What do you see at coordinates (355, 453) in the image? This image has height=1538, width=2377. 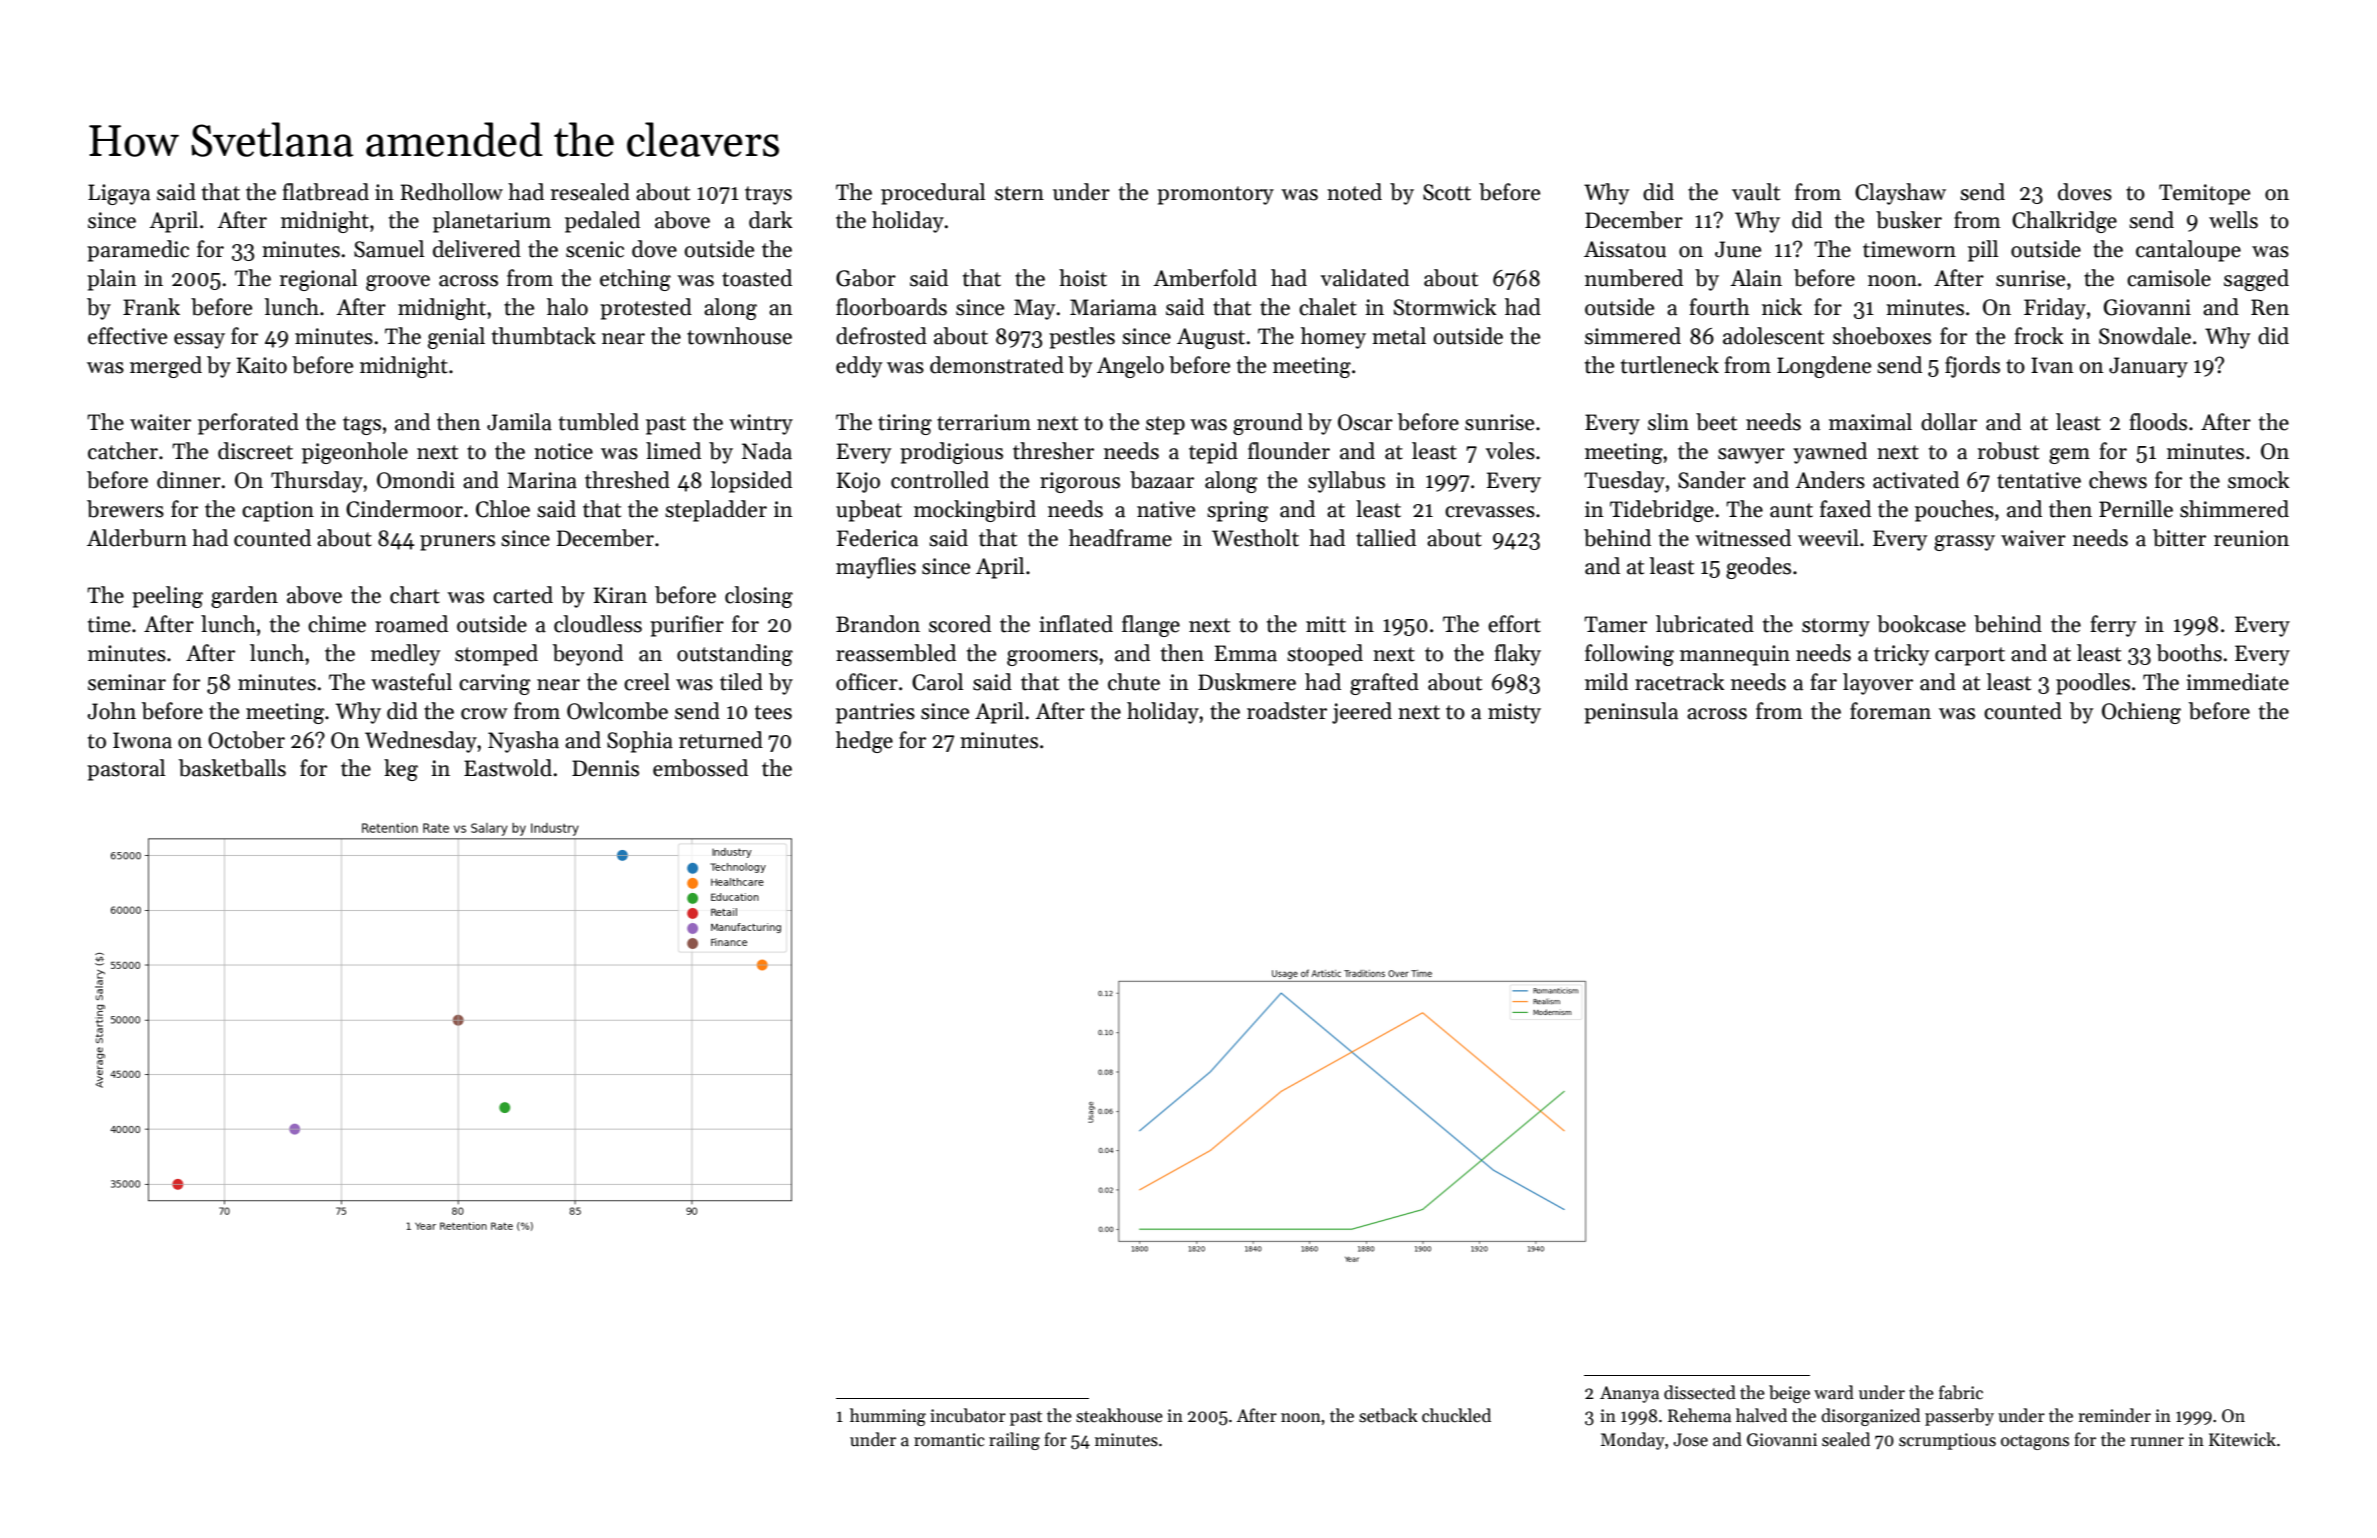 I see `pigeonhole` at bounding box center [355, 453].
